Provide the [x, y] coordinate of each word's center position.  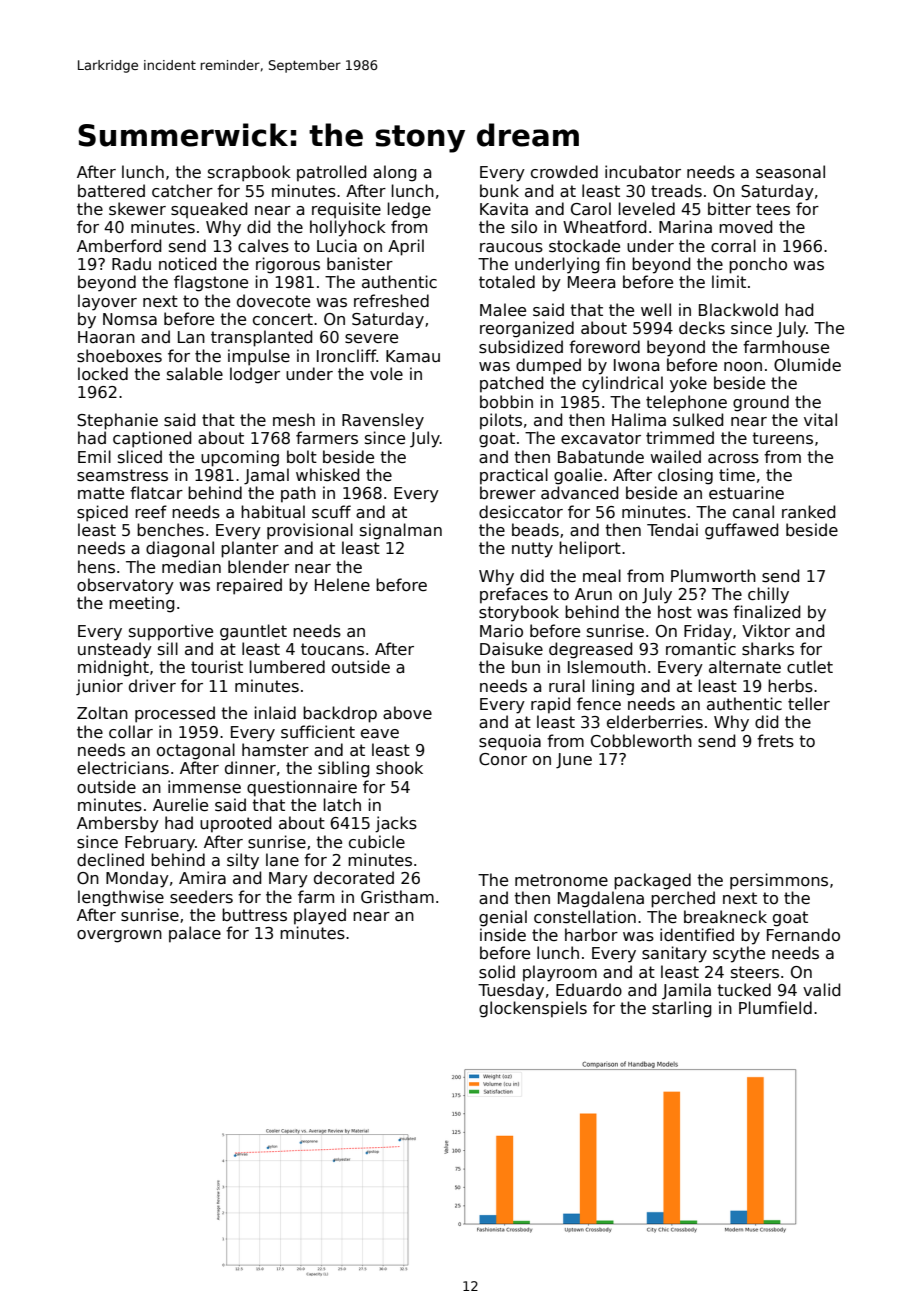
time [737, 474]
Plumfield [775, 1007]
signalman [401, 531]
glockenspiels [533, 1009]
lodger [255, 375]
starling [681, 1009]
